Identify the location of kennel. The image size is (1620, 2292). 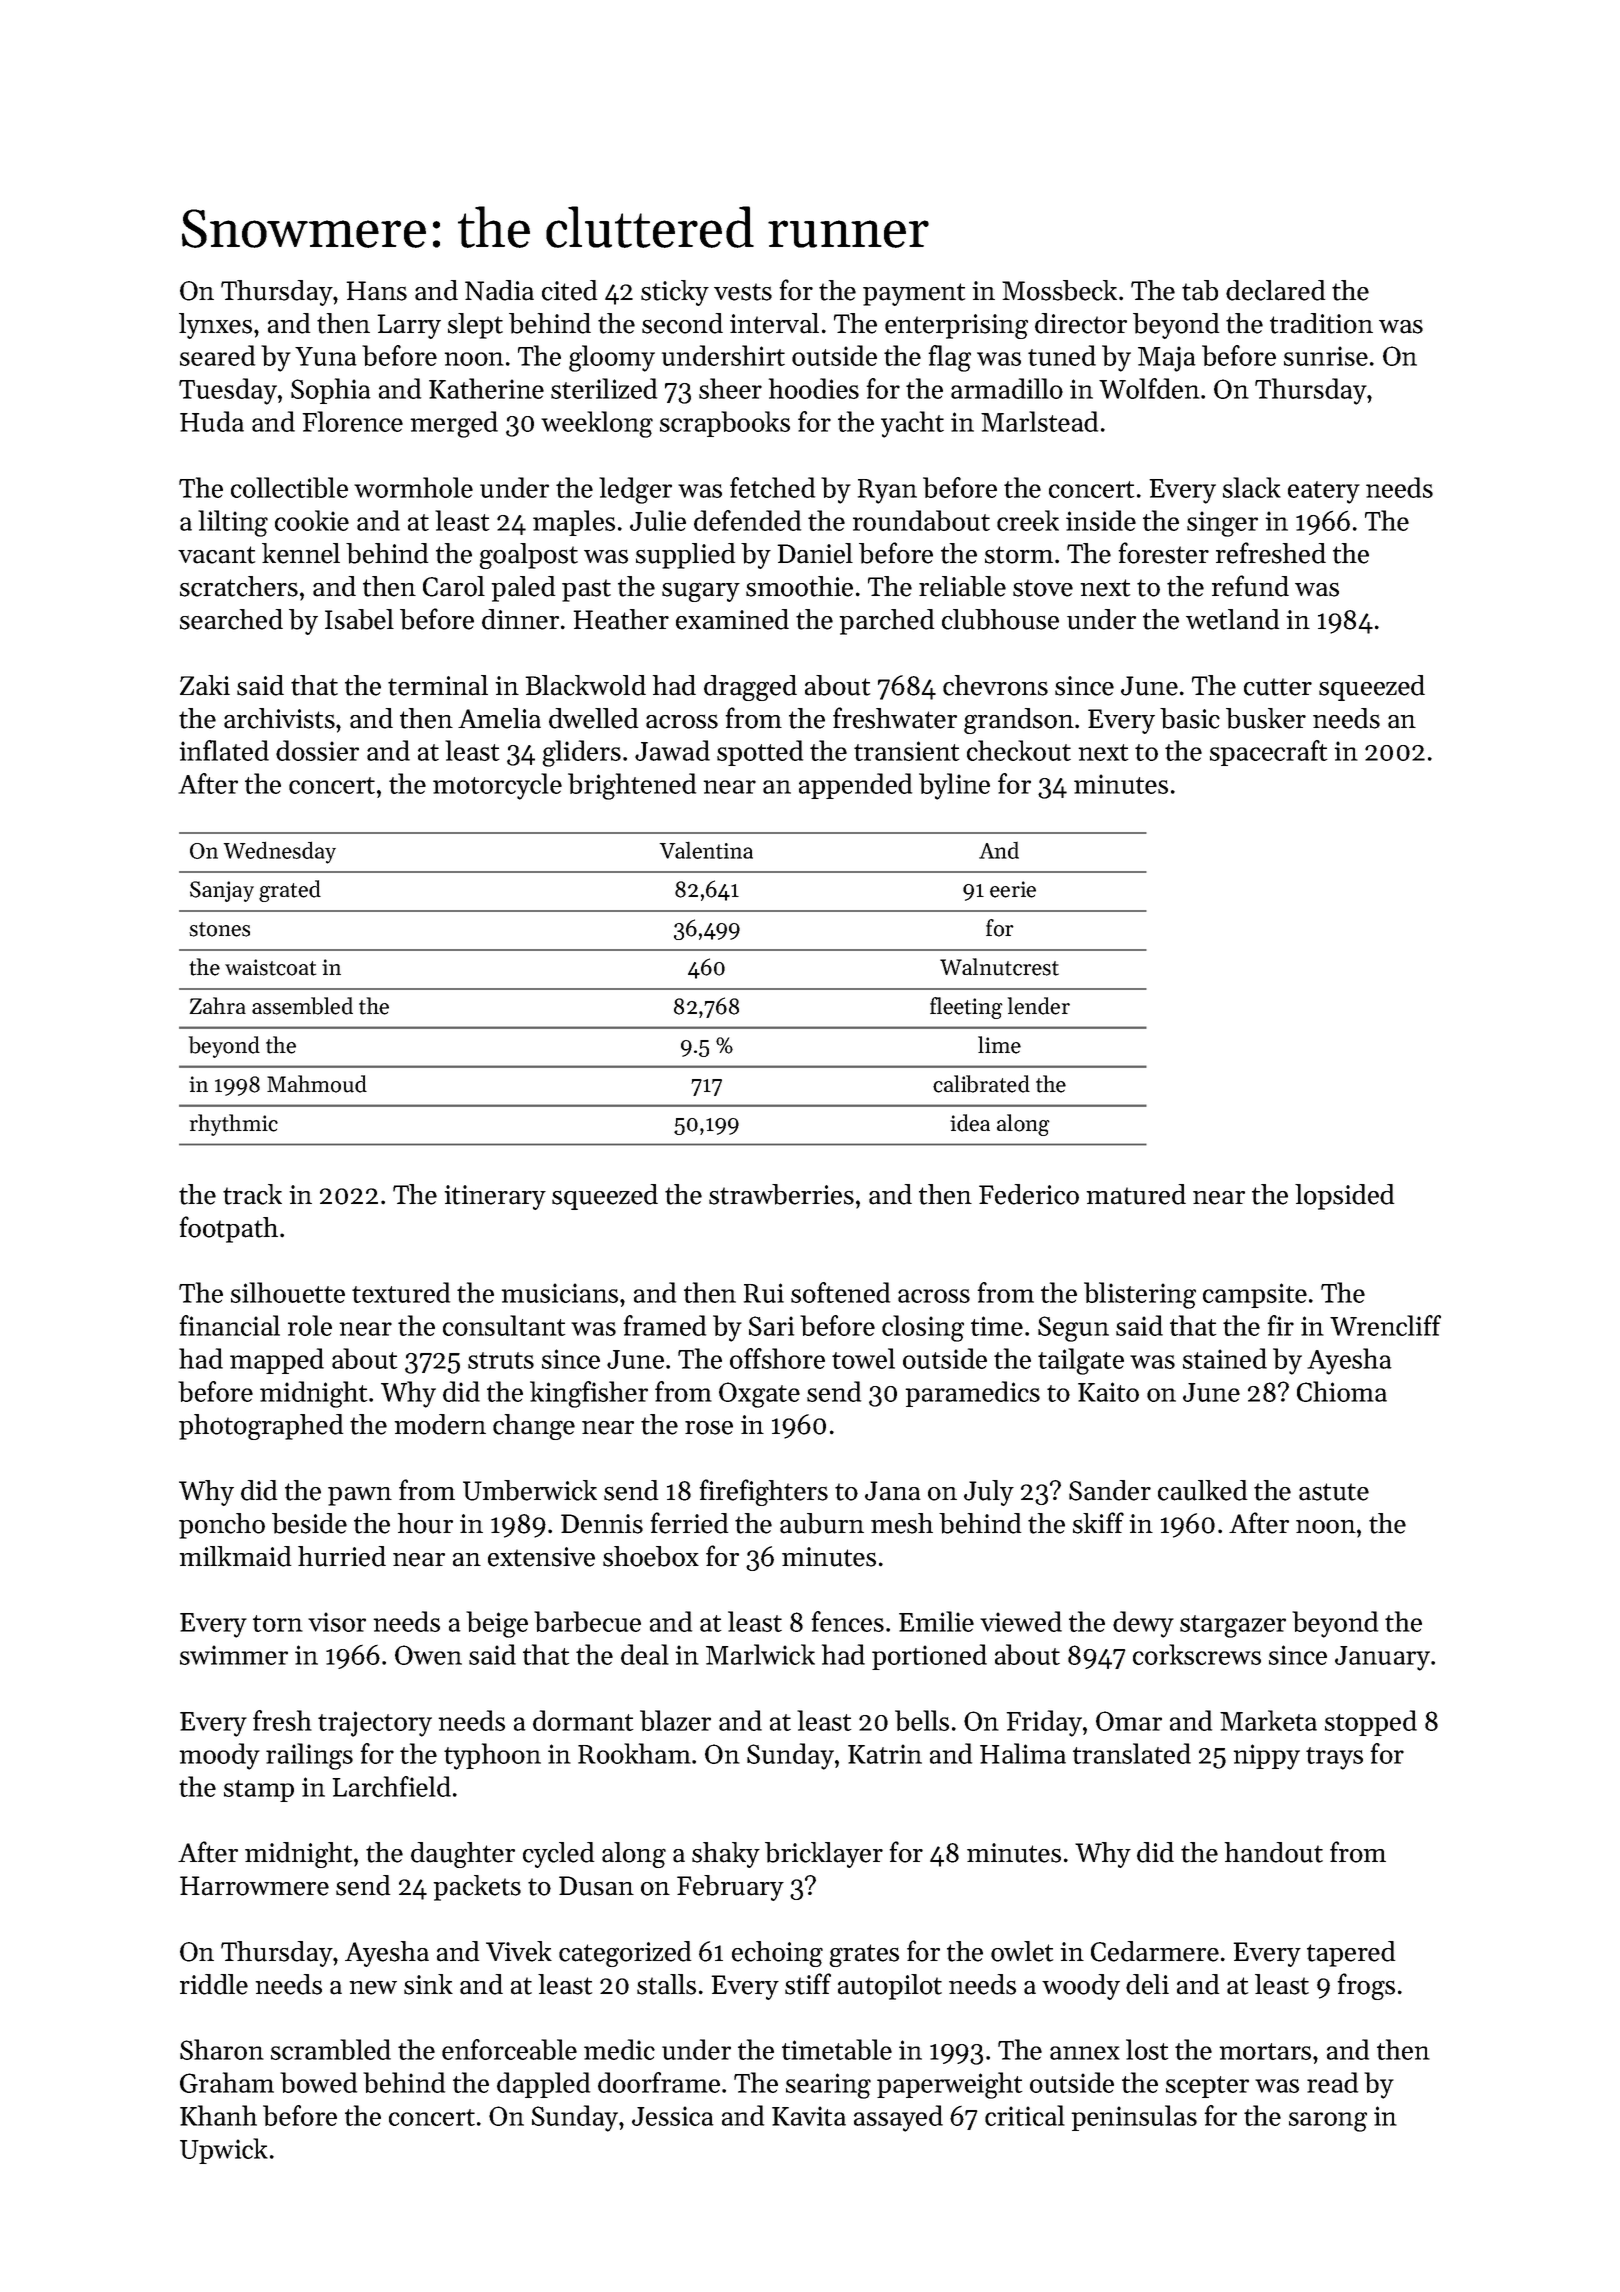
(301, 553).
